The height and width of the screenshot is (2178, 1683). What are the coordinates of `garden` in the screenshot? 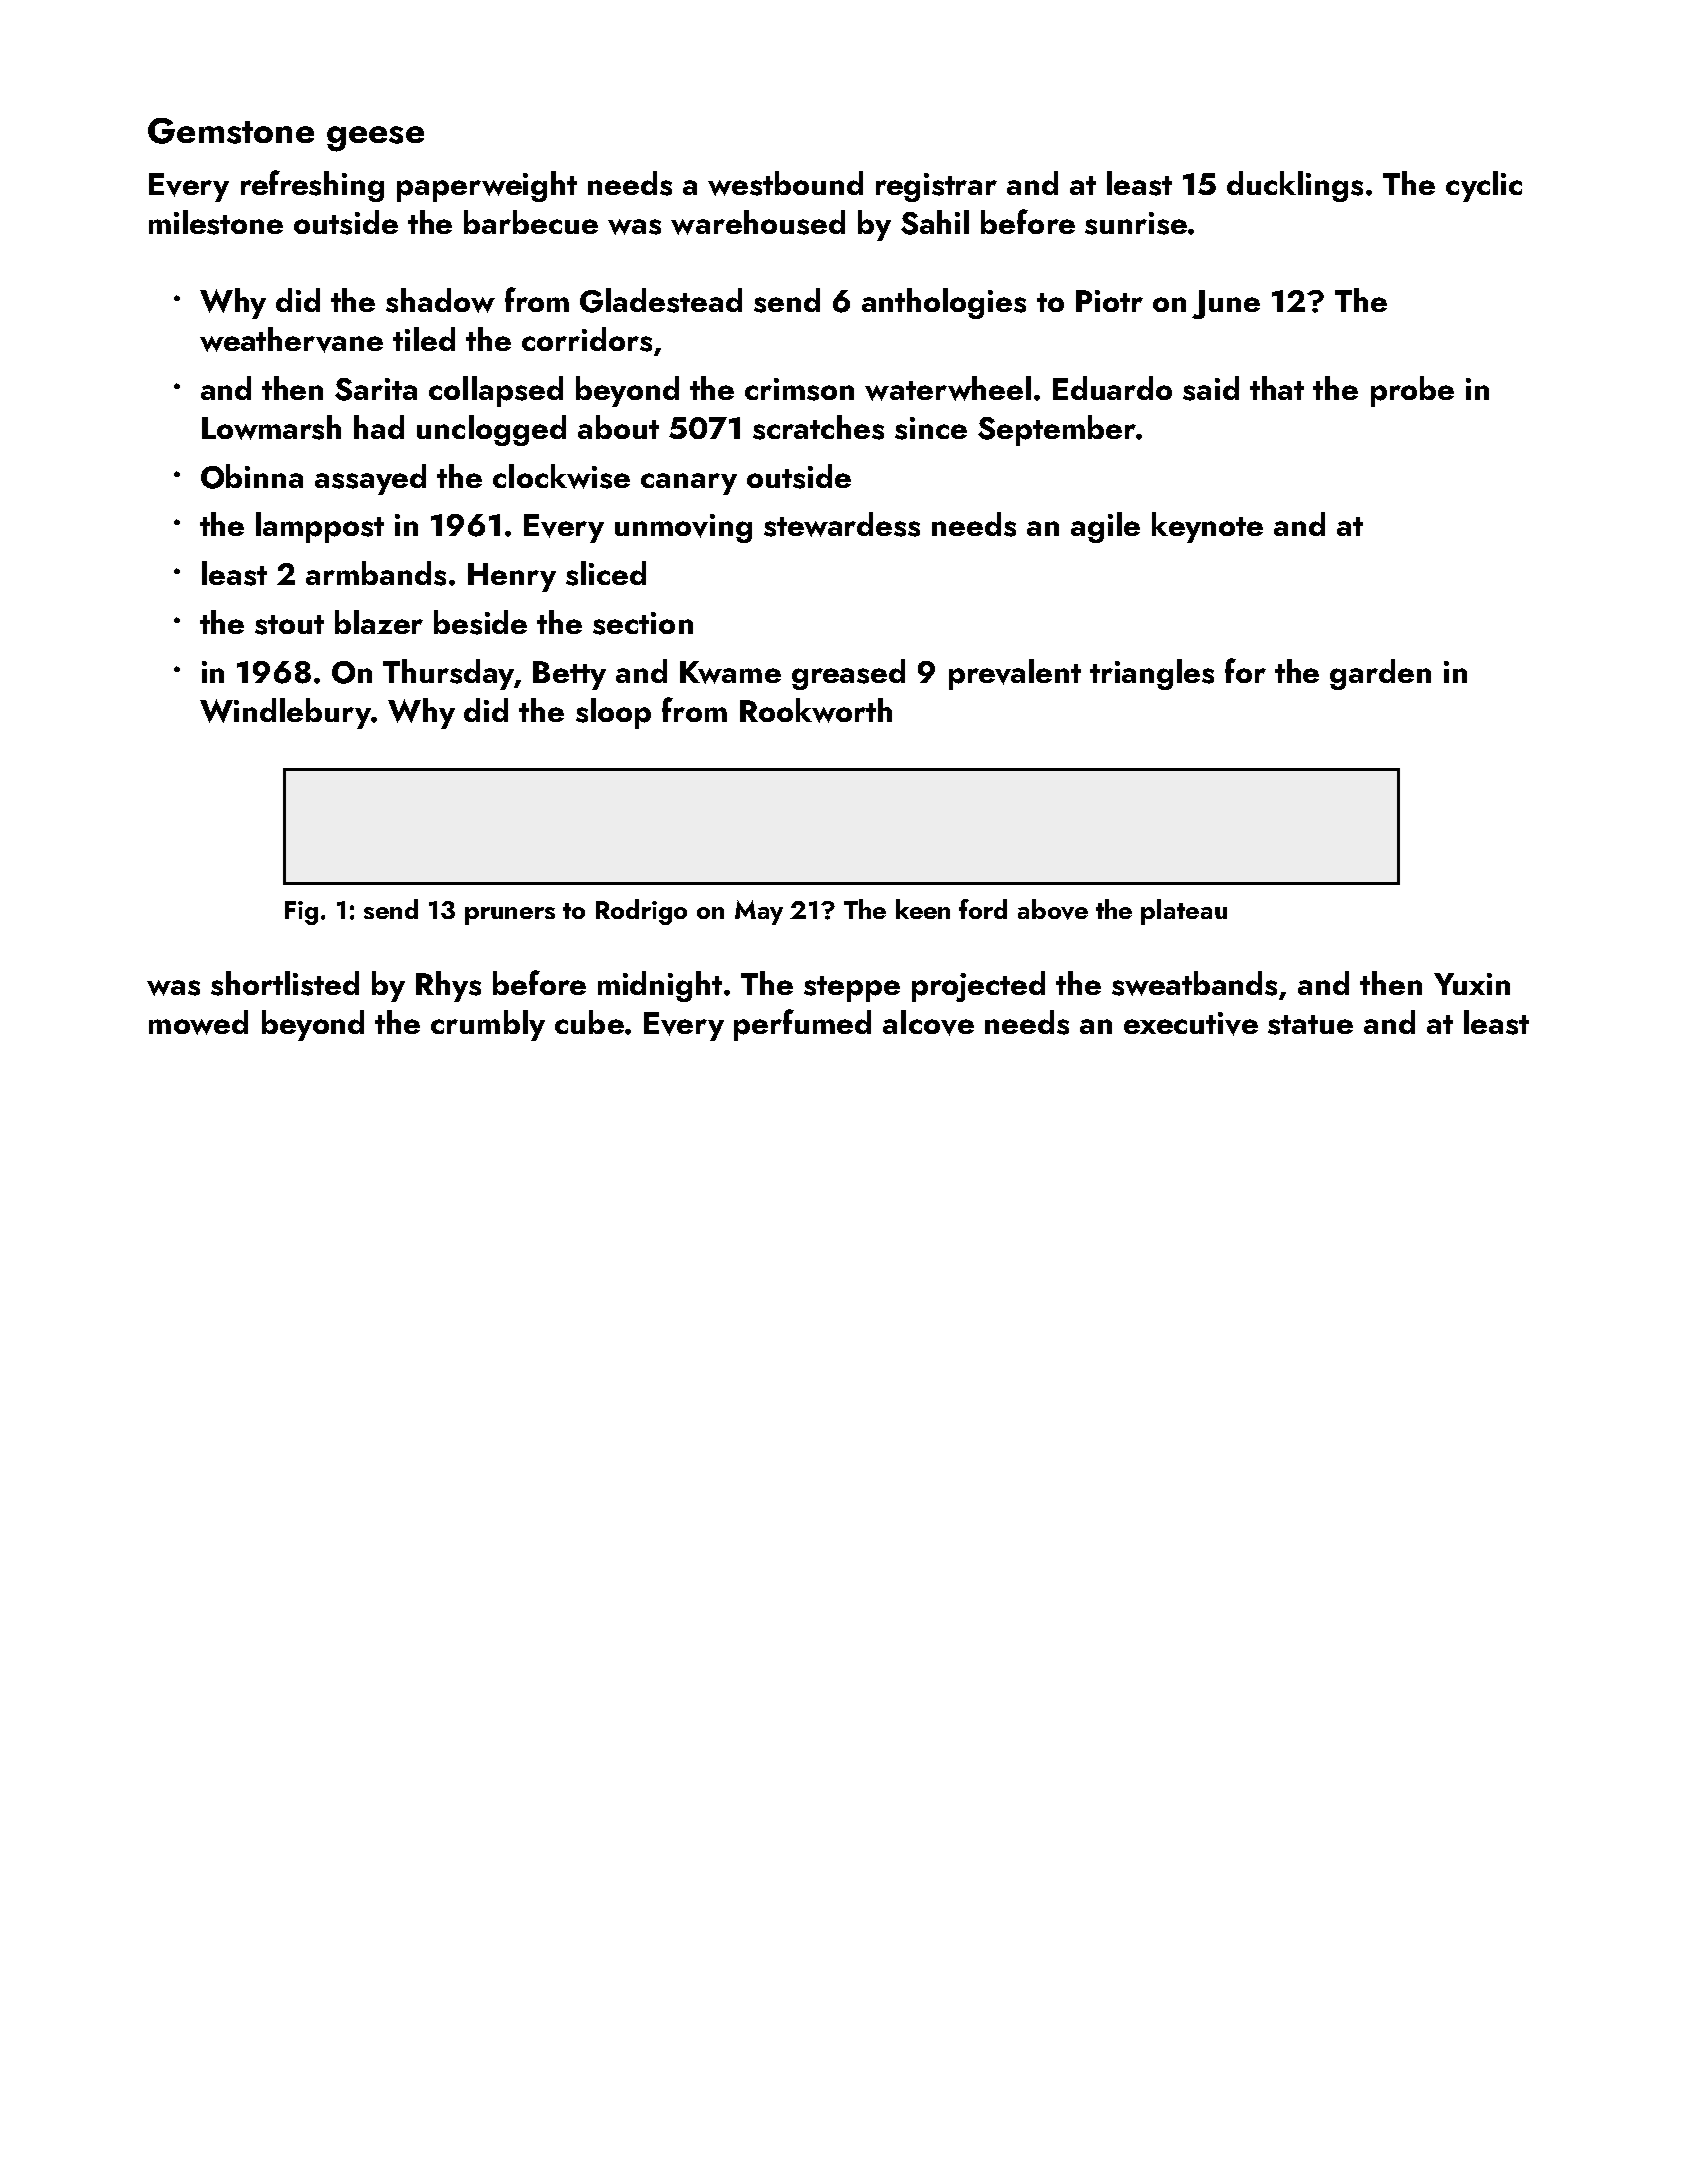 It's located at (1380, 674).
